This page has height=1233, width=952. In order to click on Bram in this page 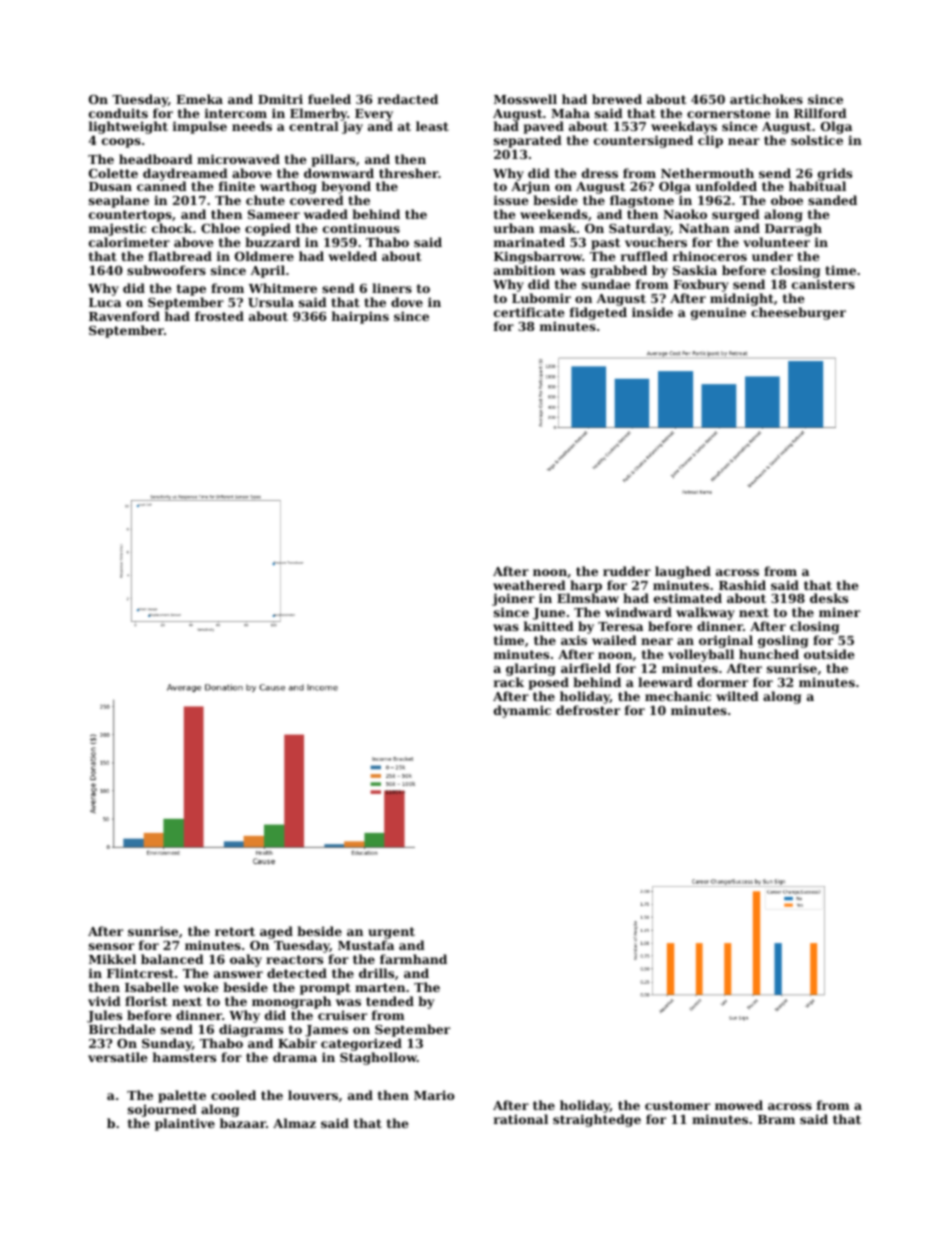, I will do `click(776, 1119)`.
